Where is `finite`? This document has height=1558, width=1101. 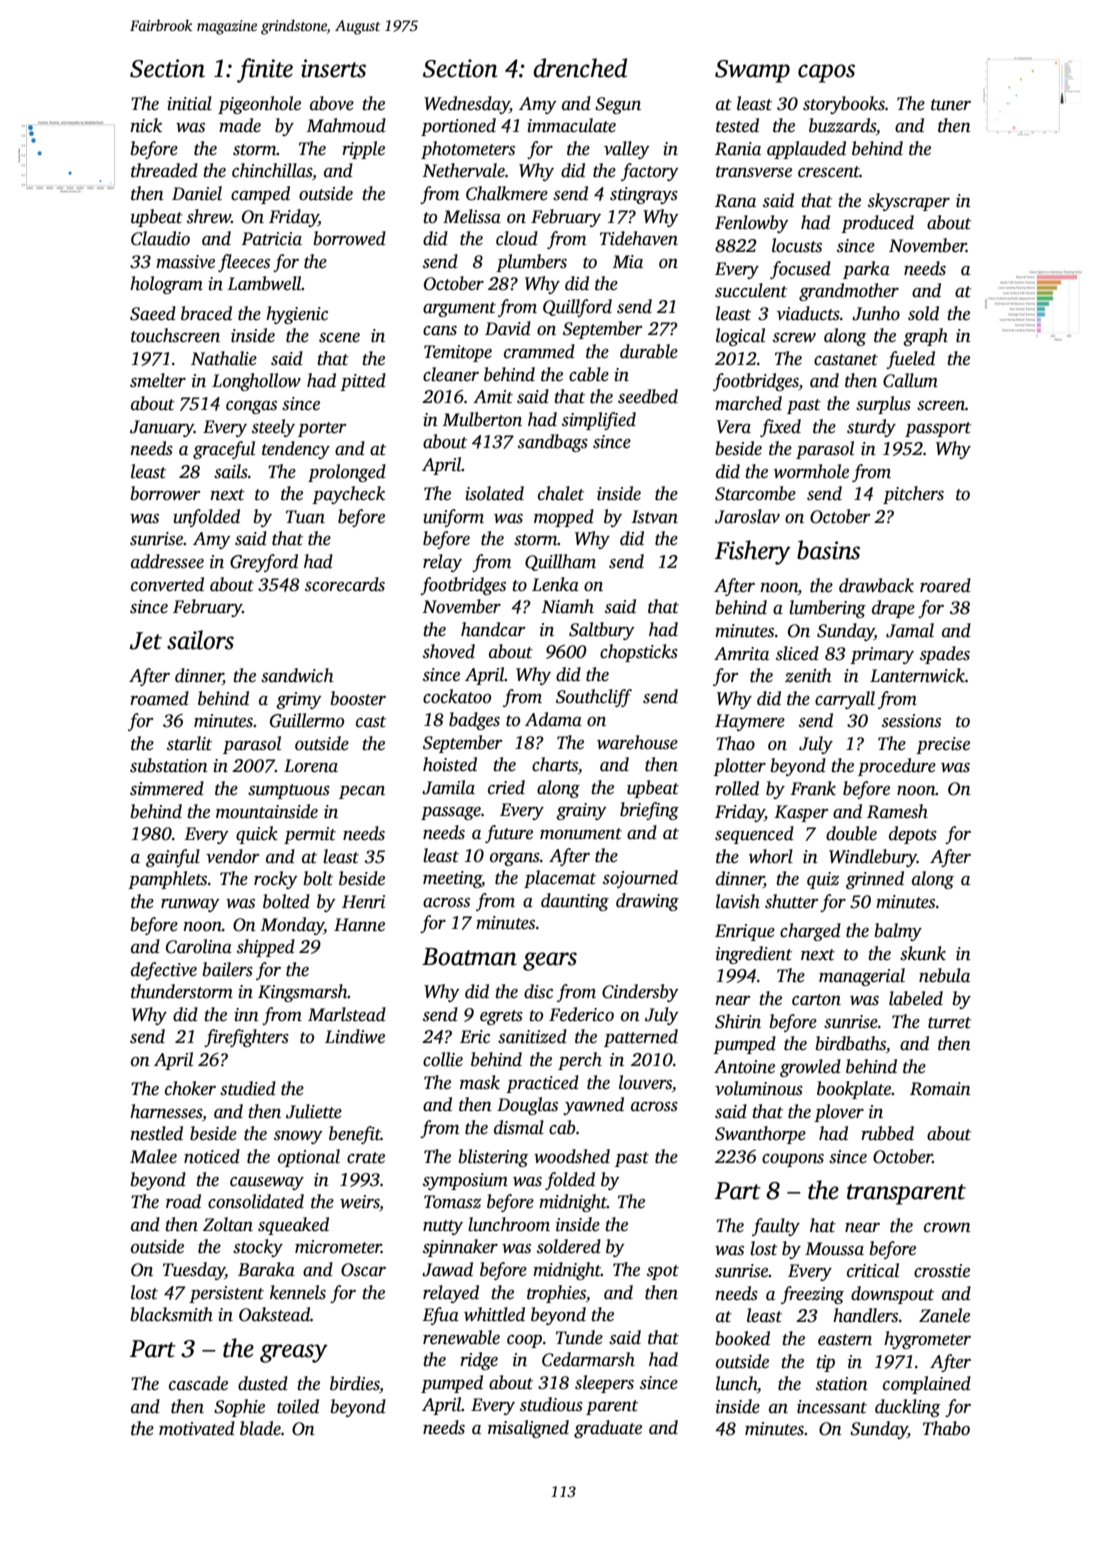
finite is located at coordinates (265, 70).
